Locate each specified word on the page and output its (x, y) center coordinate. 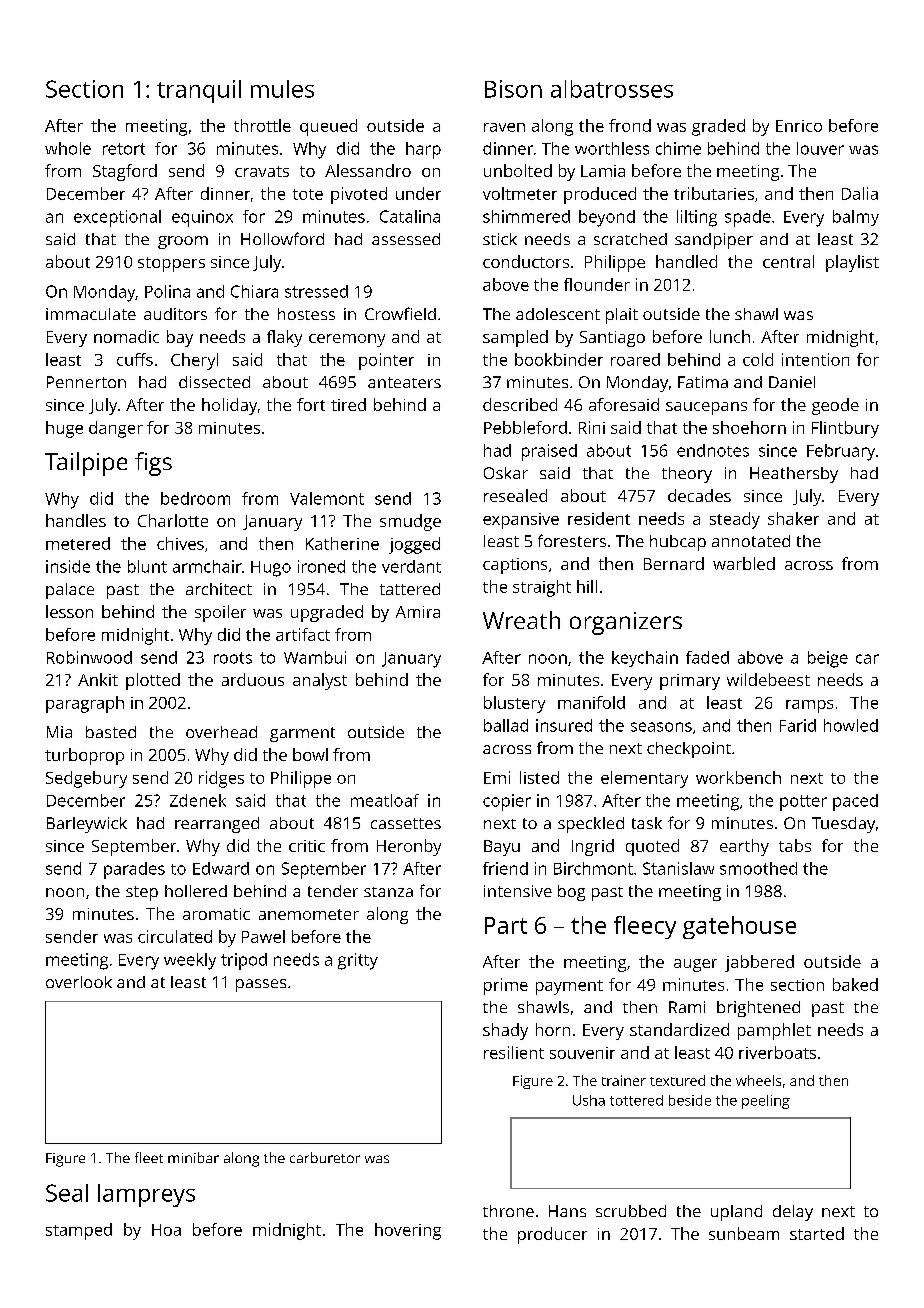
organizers (626, 623)
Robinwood (89, 657)
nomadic (126, 336)
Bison (513, 89)
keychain (645, 659)
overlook (79, 982)
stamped (79, 1231)
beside (690, 1100)
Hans (567, 1211)
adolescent (558, 314)
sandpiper (714, 241)
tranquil (199, 91)
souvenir (582, 1053)
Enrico (799, 126)
